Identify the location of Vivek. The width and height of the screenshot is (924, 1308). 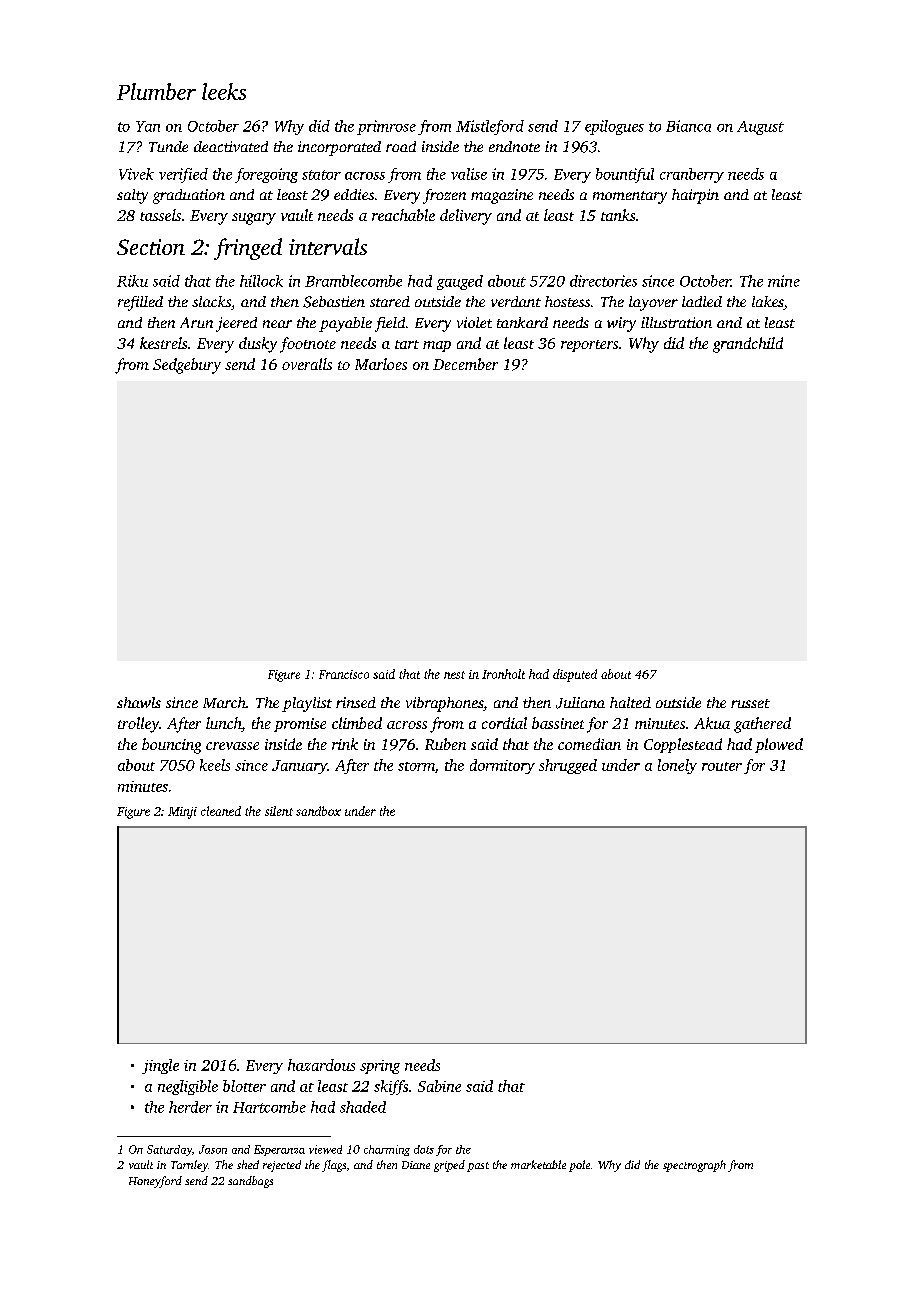
(136, 174).
